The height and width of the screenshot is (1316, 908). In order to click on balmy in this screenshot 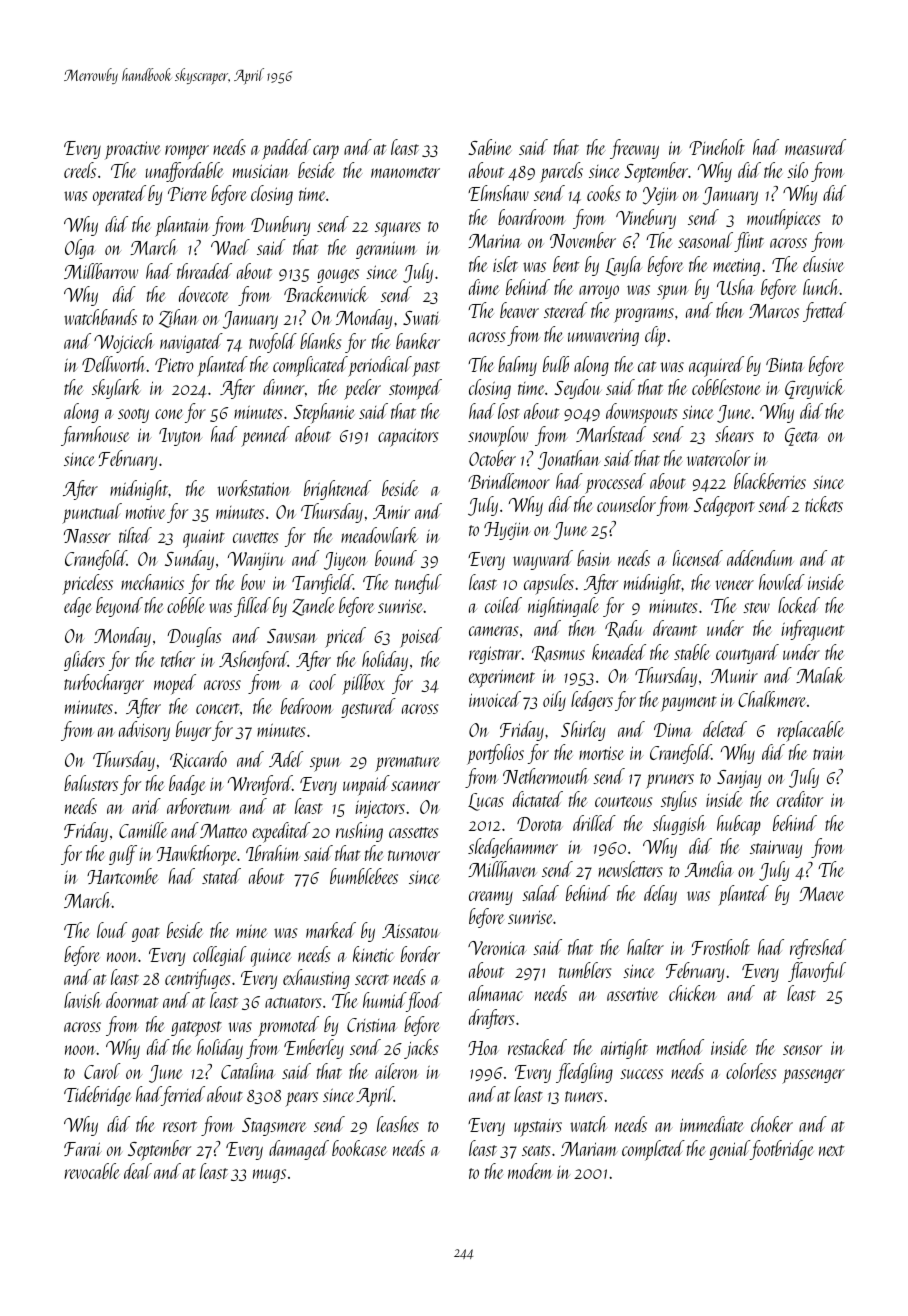, I will do `click(517, 366)`.
